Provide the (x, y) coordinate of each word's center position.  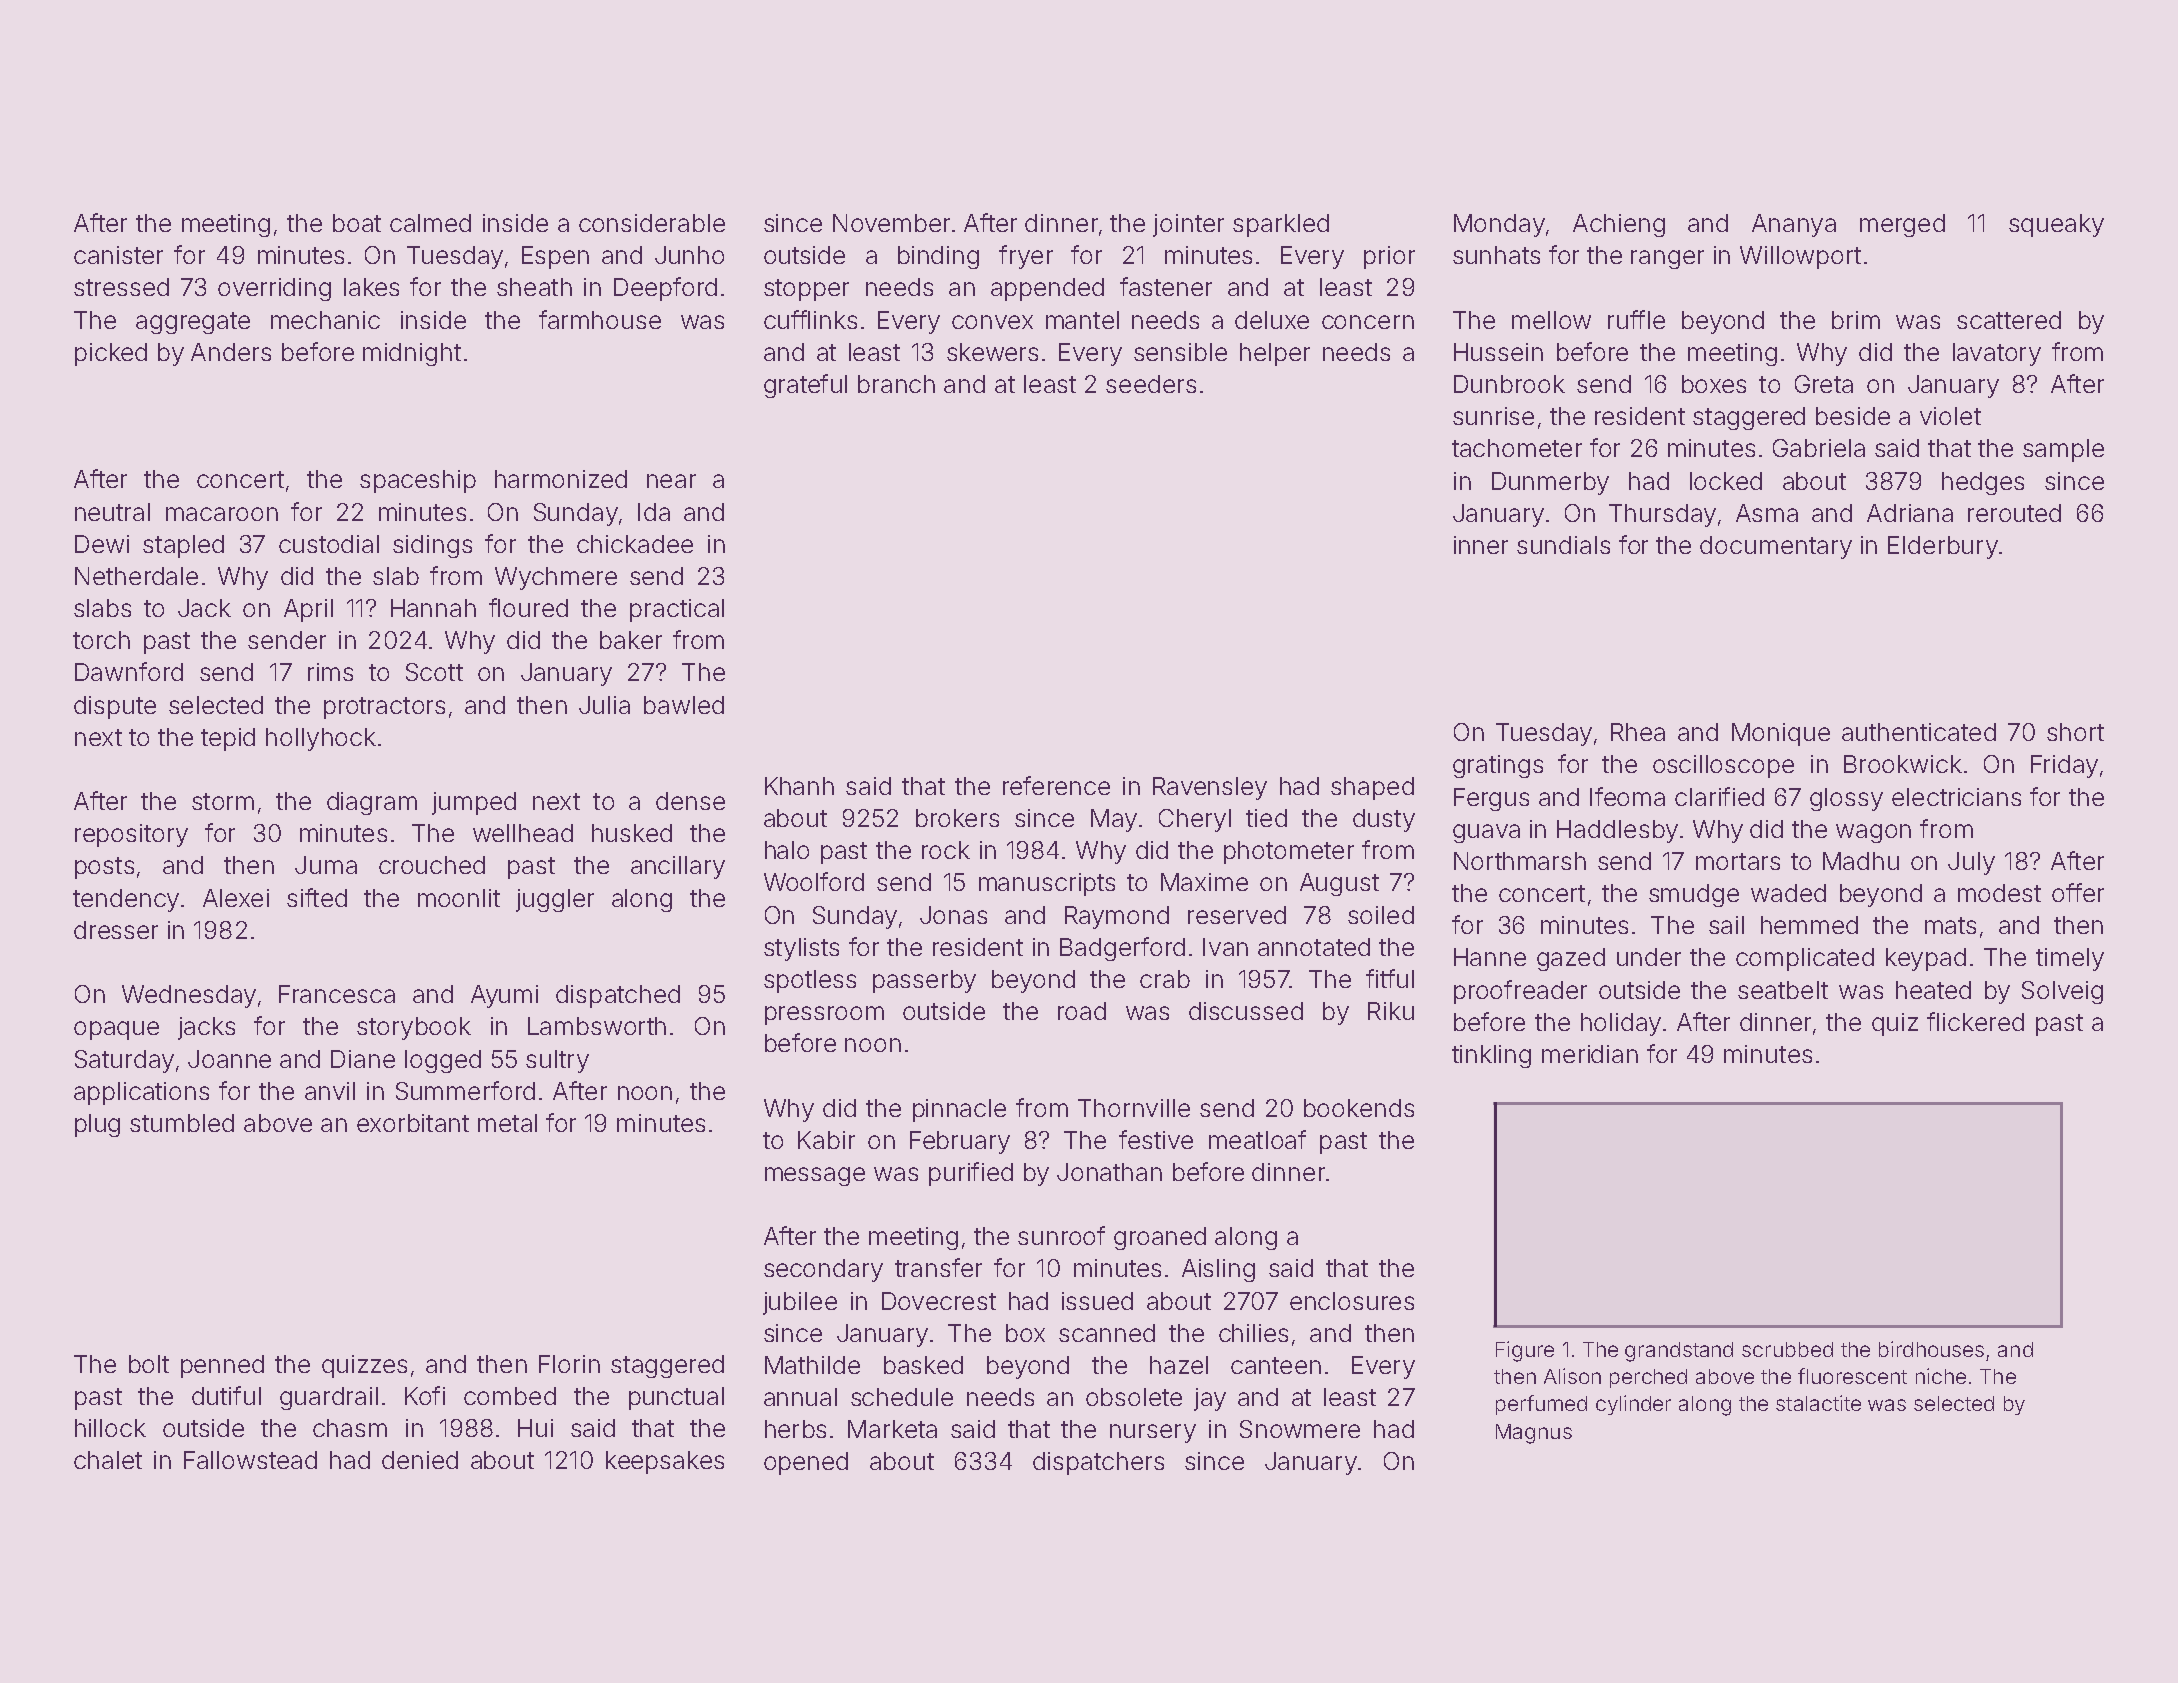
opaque (116, 1030)
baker (631, 640)
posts (104, 868)
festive (1156, 1139)
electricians (1956, 797)
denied (420, 1460)
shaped (1372, 788)
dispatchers (1098, 1463)
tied (1266, 818)
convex (992, 322)
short (2075, 732)
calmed (430, 223)
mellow (1551, 320)
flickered (1975, 1021)
